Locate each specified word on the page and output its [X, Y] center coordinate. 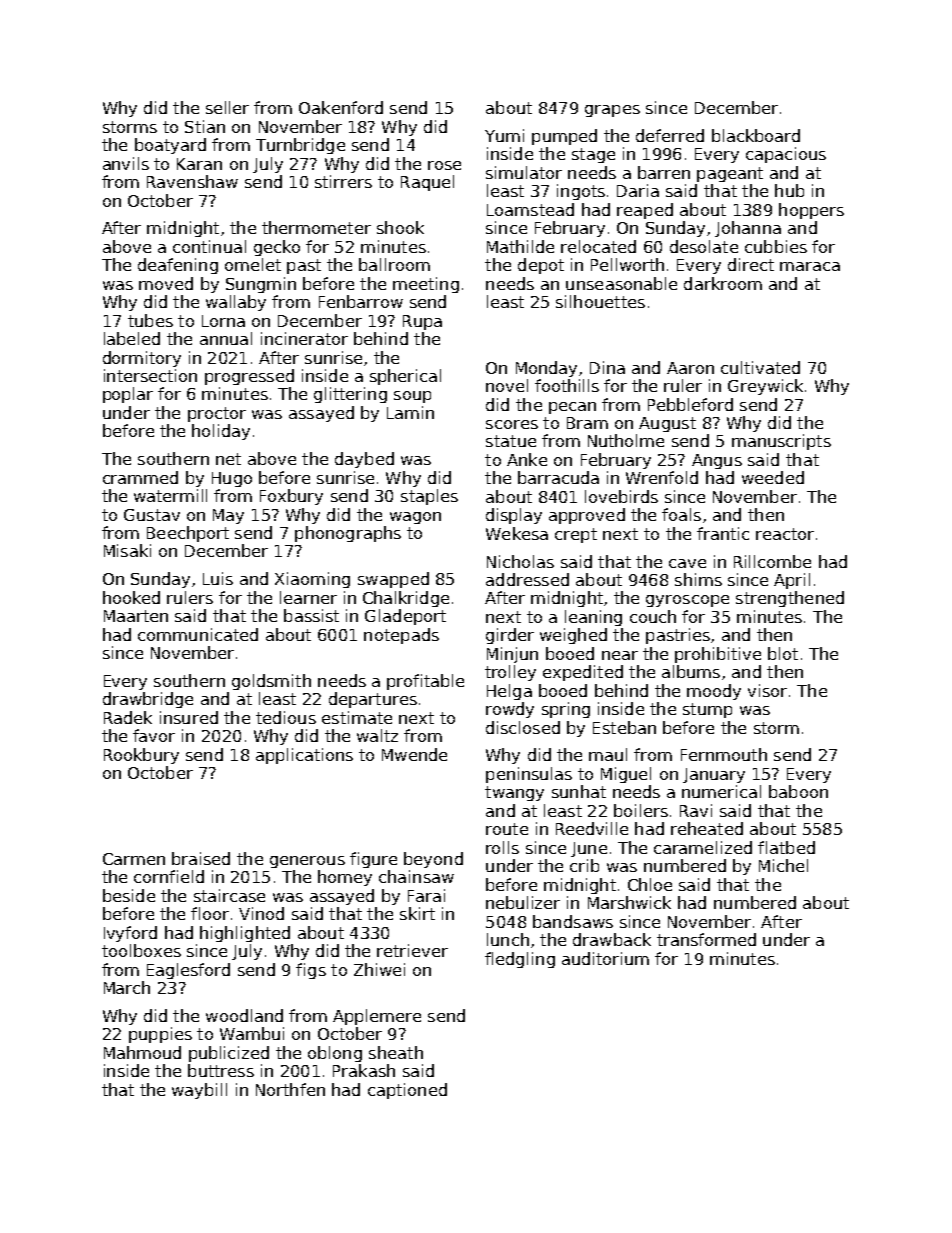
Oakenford [341, 107]
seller [227, 107]
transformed [706, 939]
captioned [407, 1091]
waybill [199, 1091]
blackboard [756, 135]
